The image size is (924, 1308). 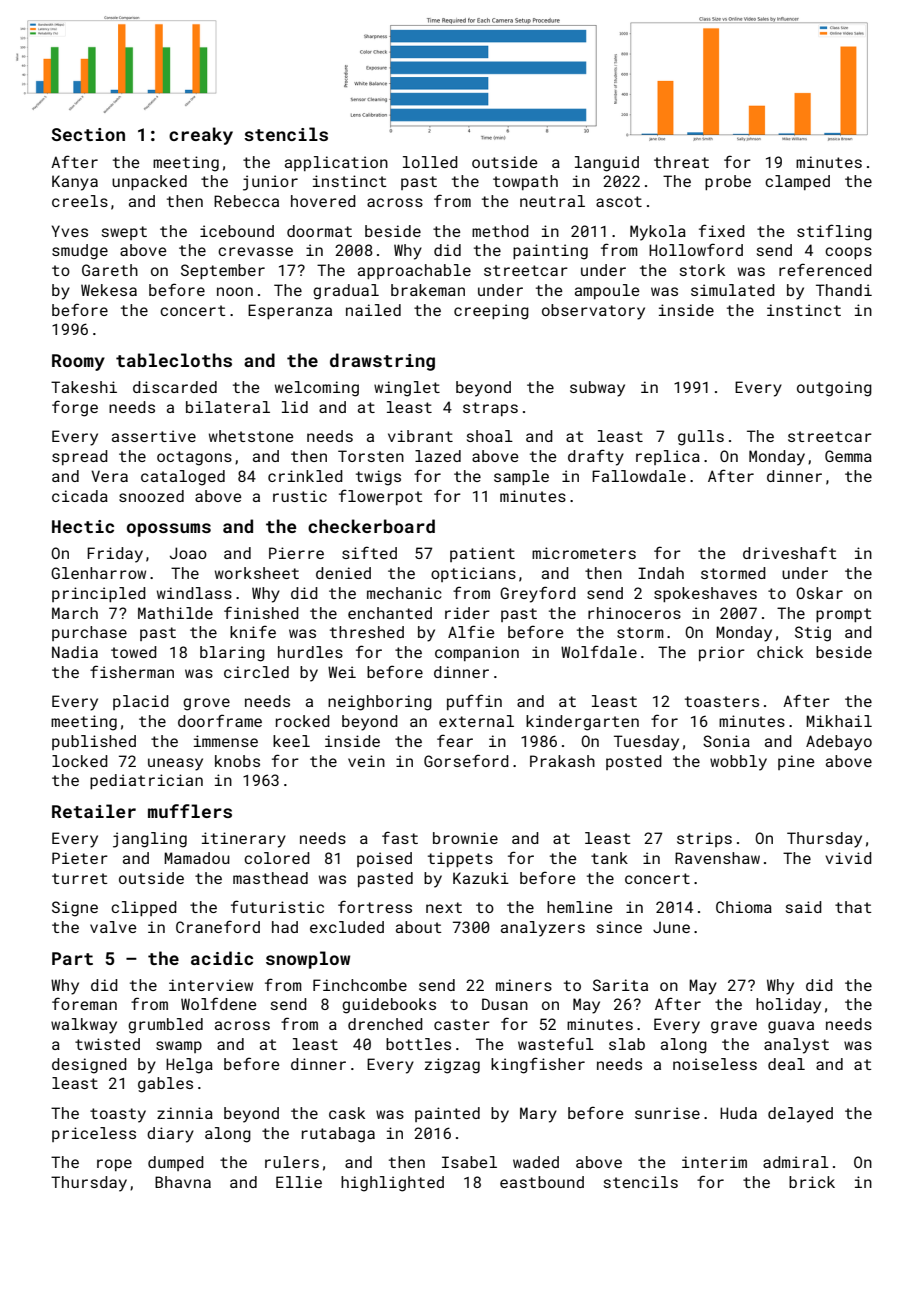 What do you see at coordinates (789, 552) in the page?
I see `driveshaft` at bounding box center [789, 552].
